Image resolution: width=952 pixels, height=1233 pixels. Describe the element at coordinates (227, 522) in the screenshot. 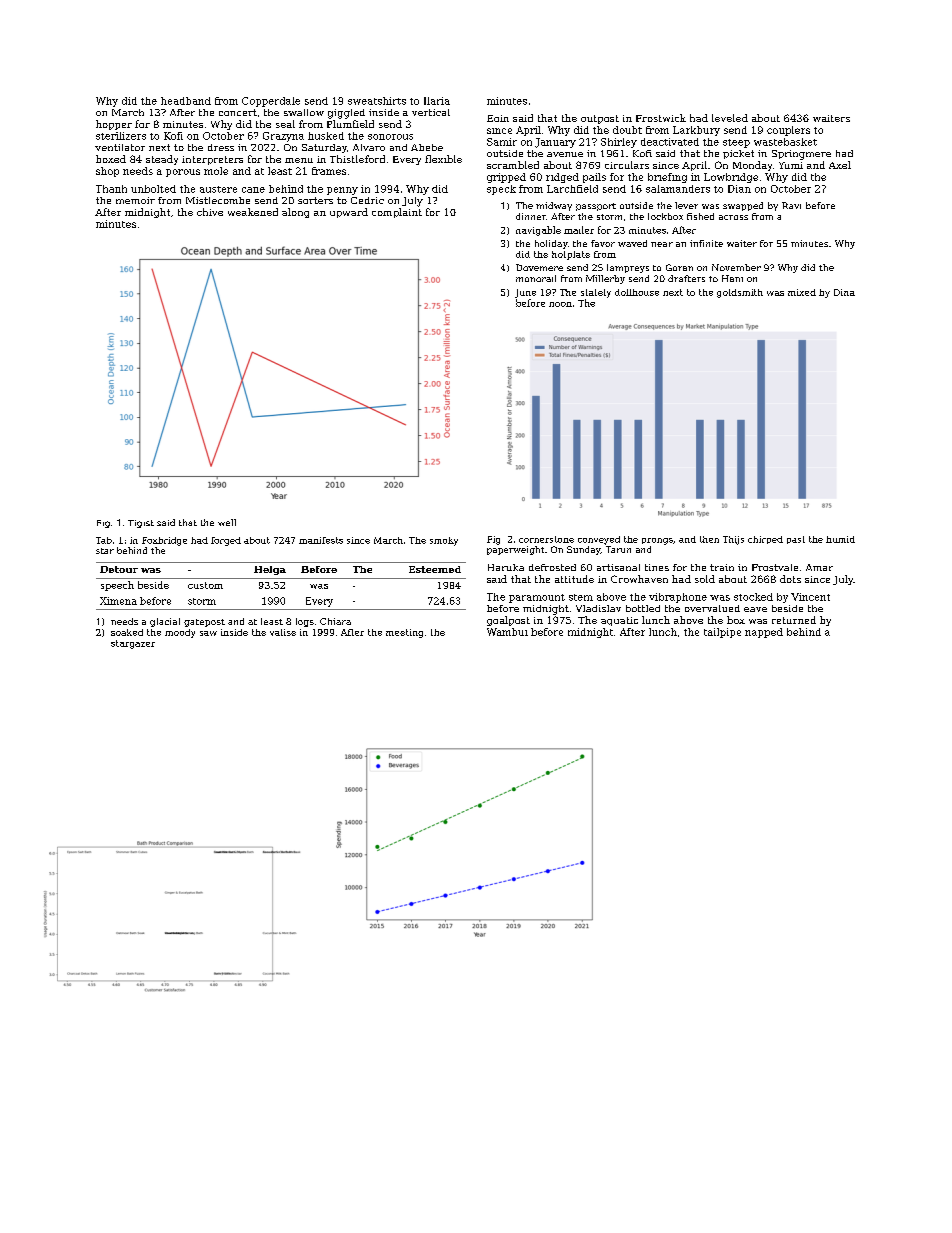

I see `well` at that location.
